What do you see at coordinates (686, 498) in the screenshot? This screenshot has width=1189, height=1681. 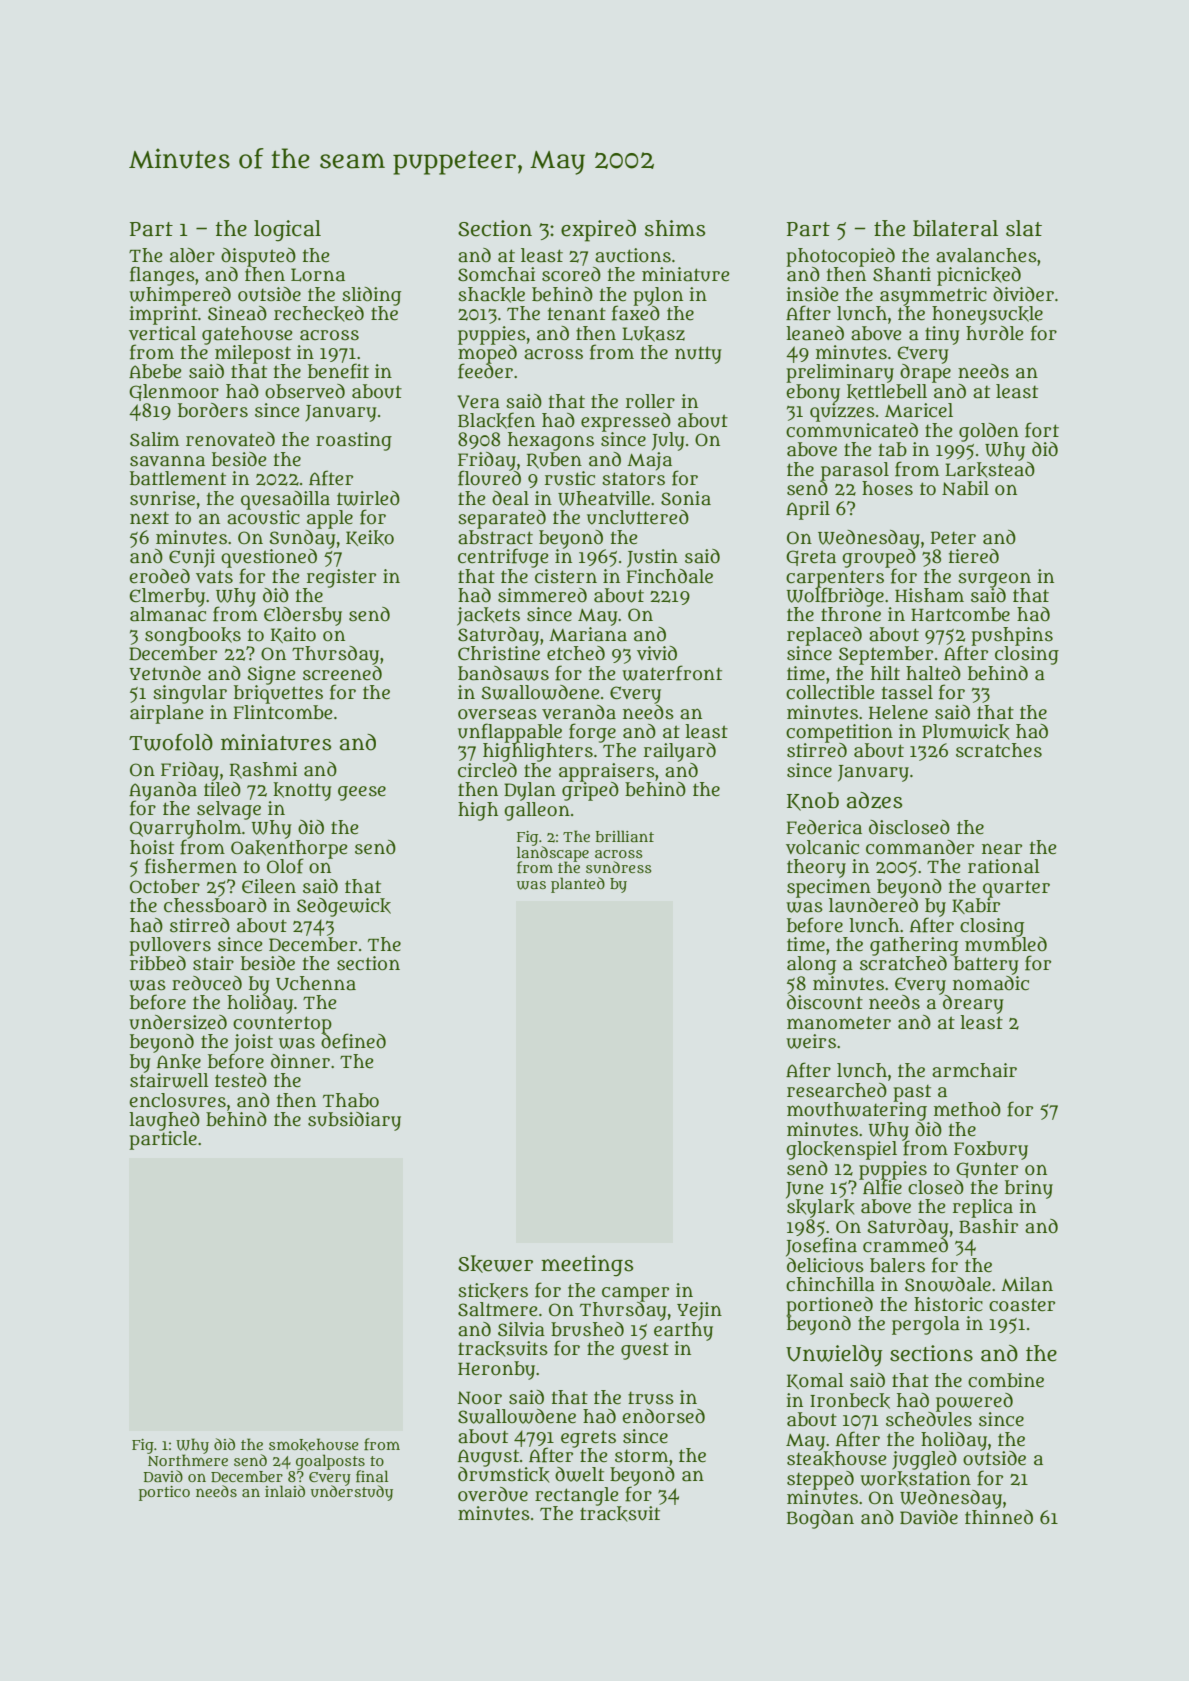 I see `Sonia` at bounding box center [686, 498].
